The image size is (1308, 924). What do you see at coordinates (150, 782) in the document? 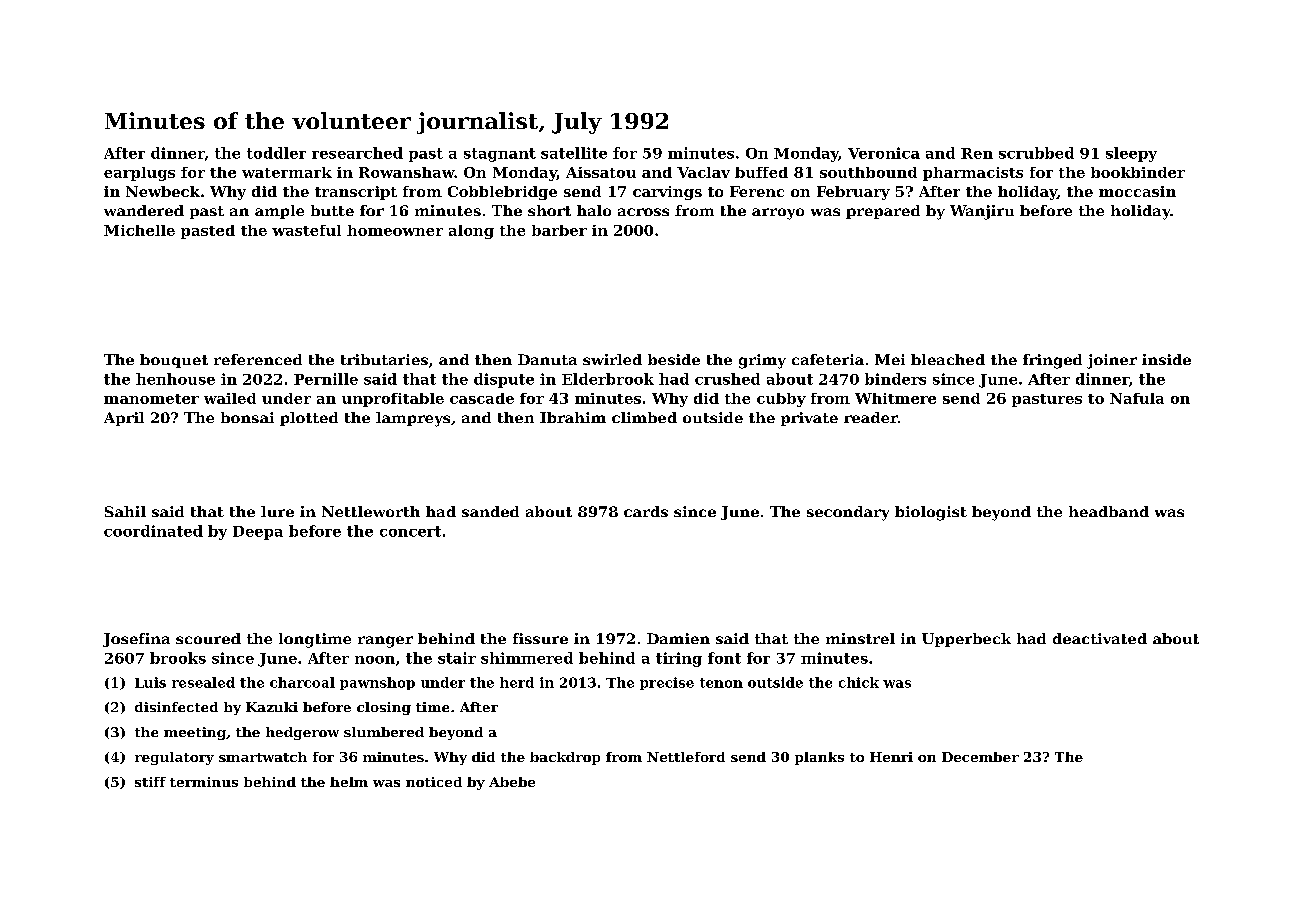
I see `stiff` at bounding box center [150, 782].
